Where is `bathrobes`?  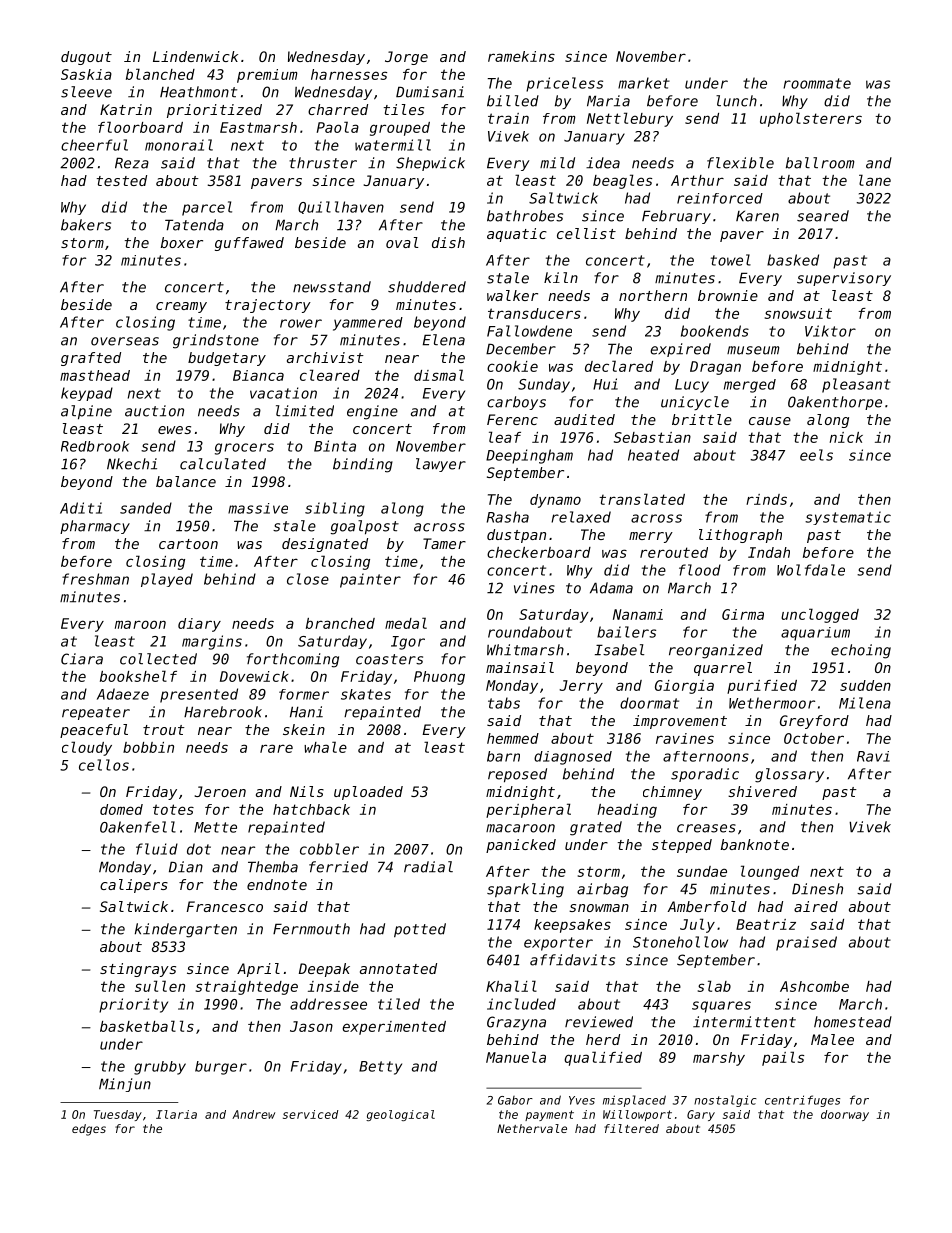
bathrobes is located at coordinates (525, 216).
